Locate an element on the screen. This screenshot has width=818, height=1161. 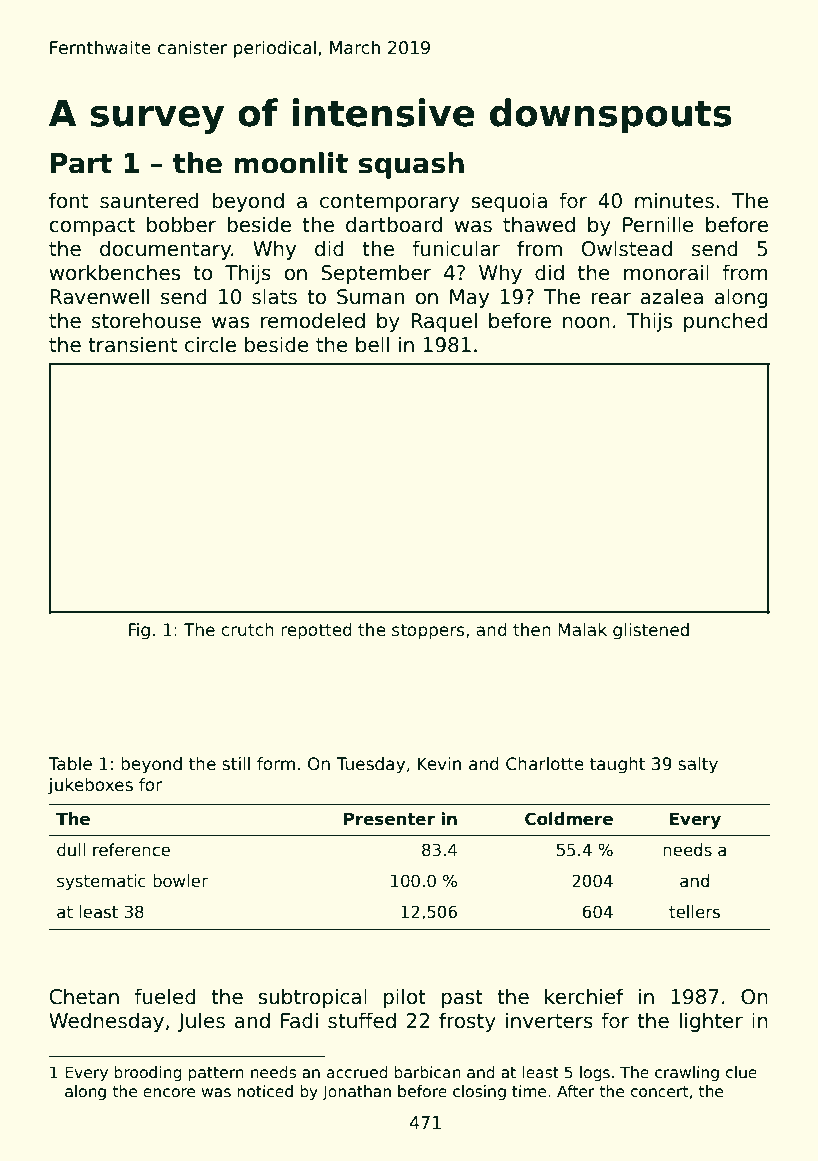
salty is located at coordinates (698, 765).
